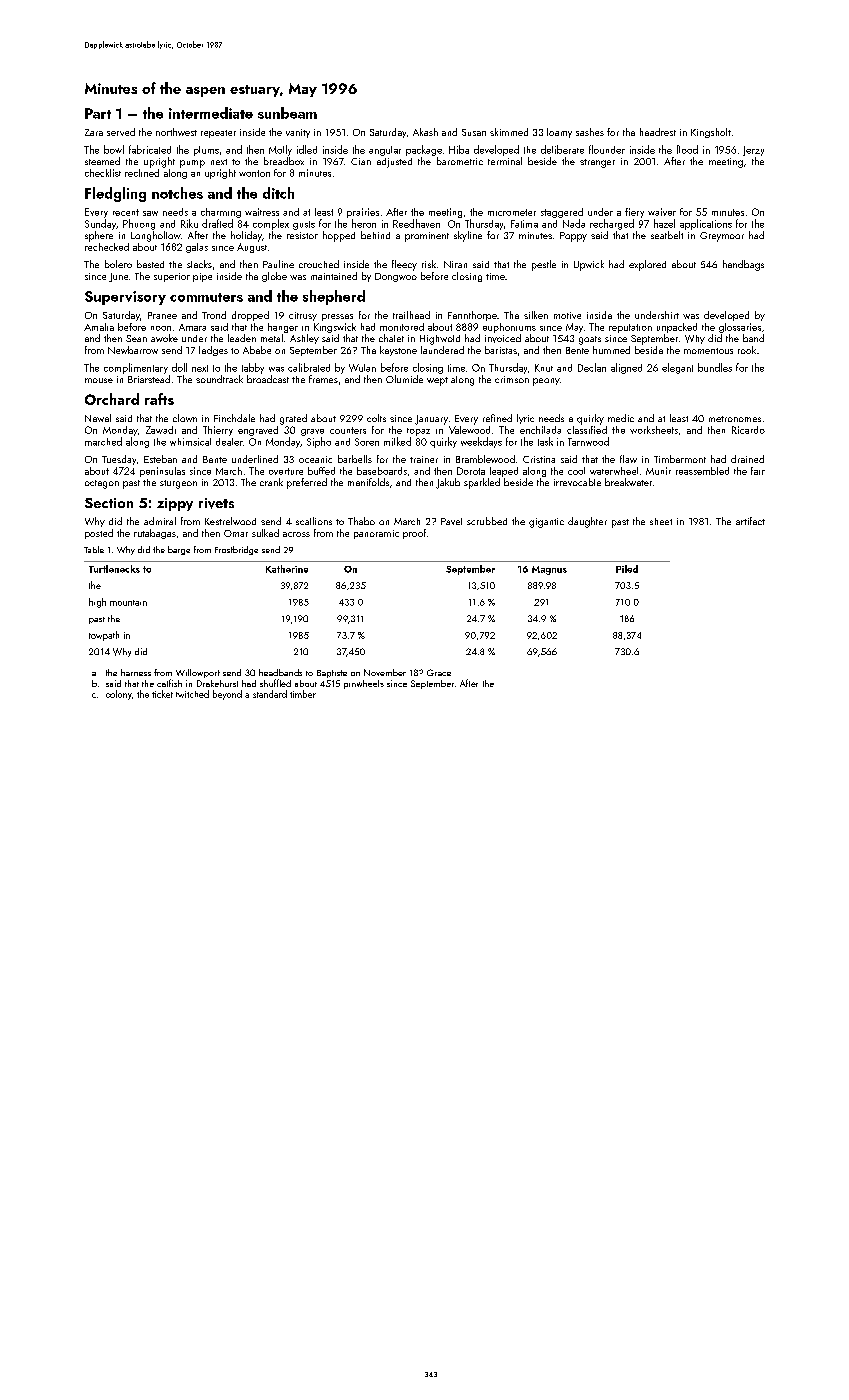 Image resolution: width=849 pixels, height=1400 pixels. What do you see at coordinates (573, 237) in the screenshot?
I see `Poppy` at bounding box center [573, 237].
